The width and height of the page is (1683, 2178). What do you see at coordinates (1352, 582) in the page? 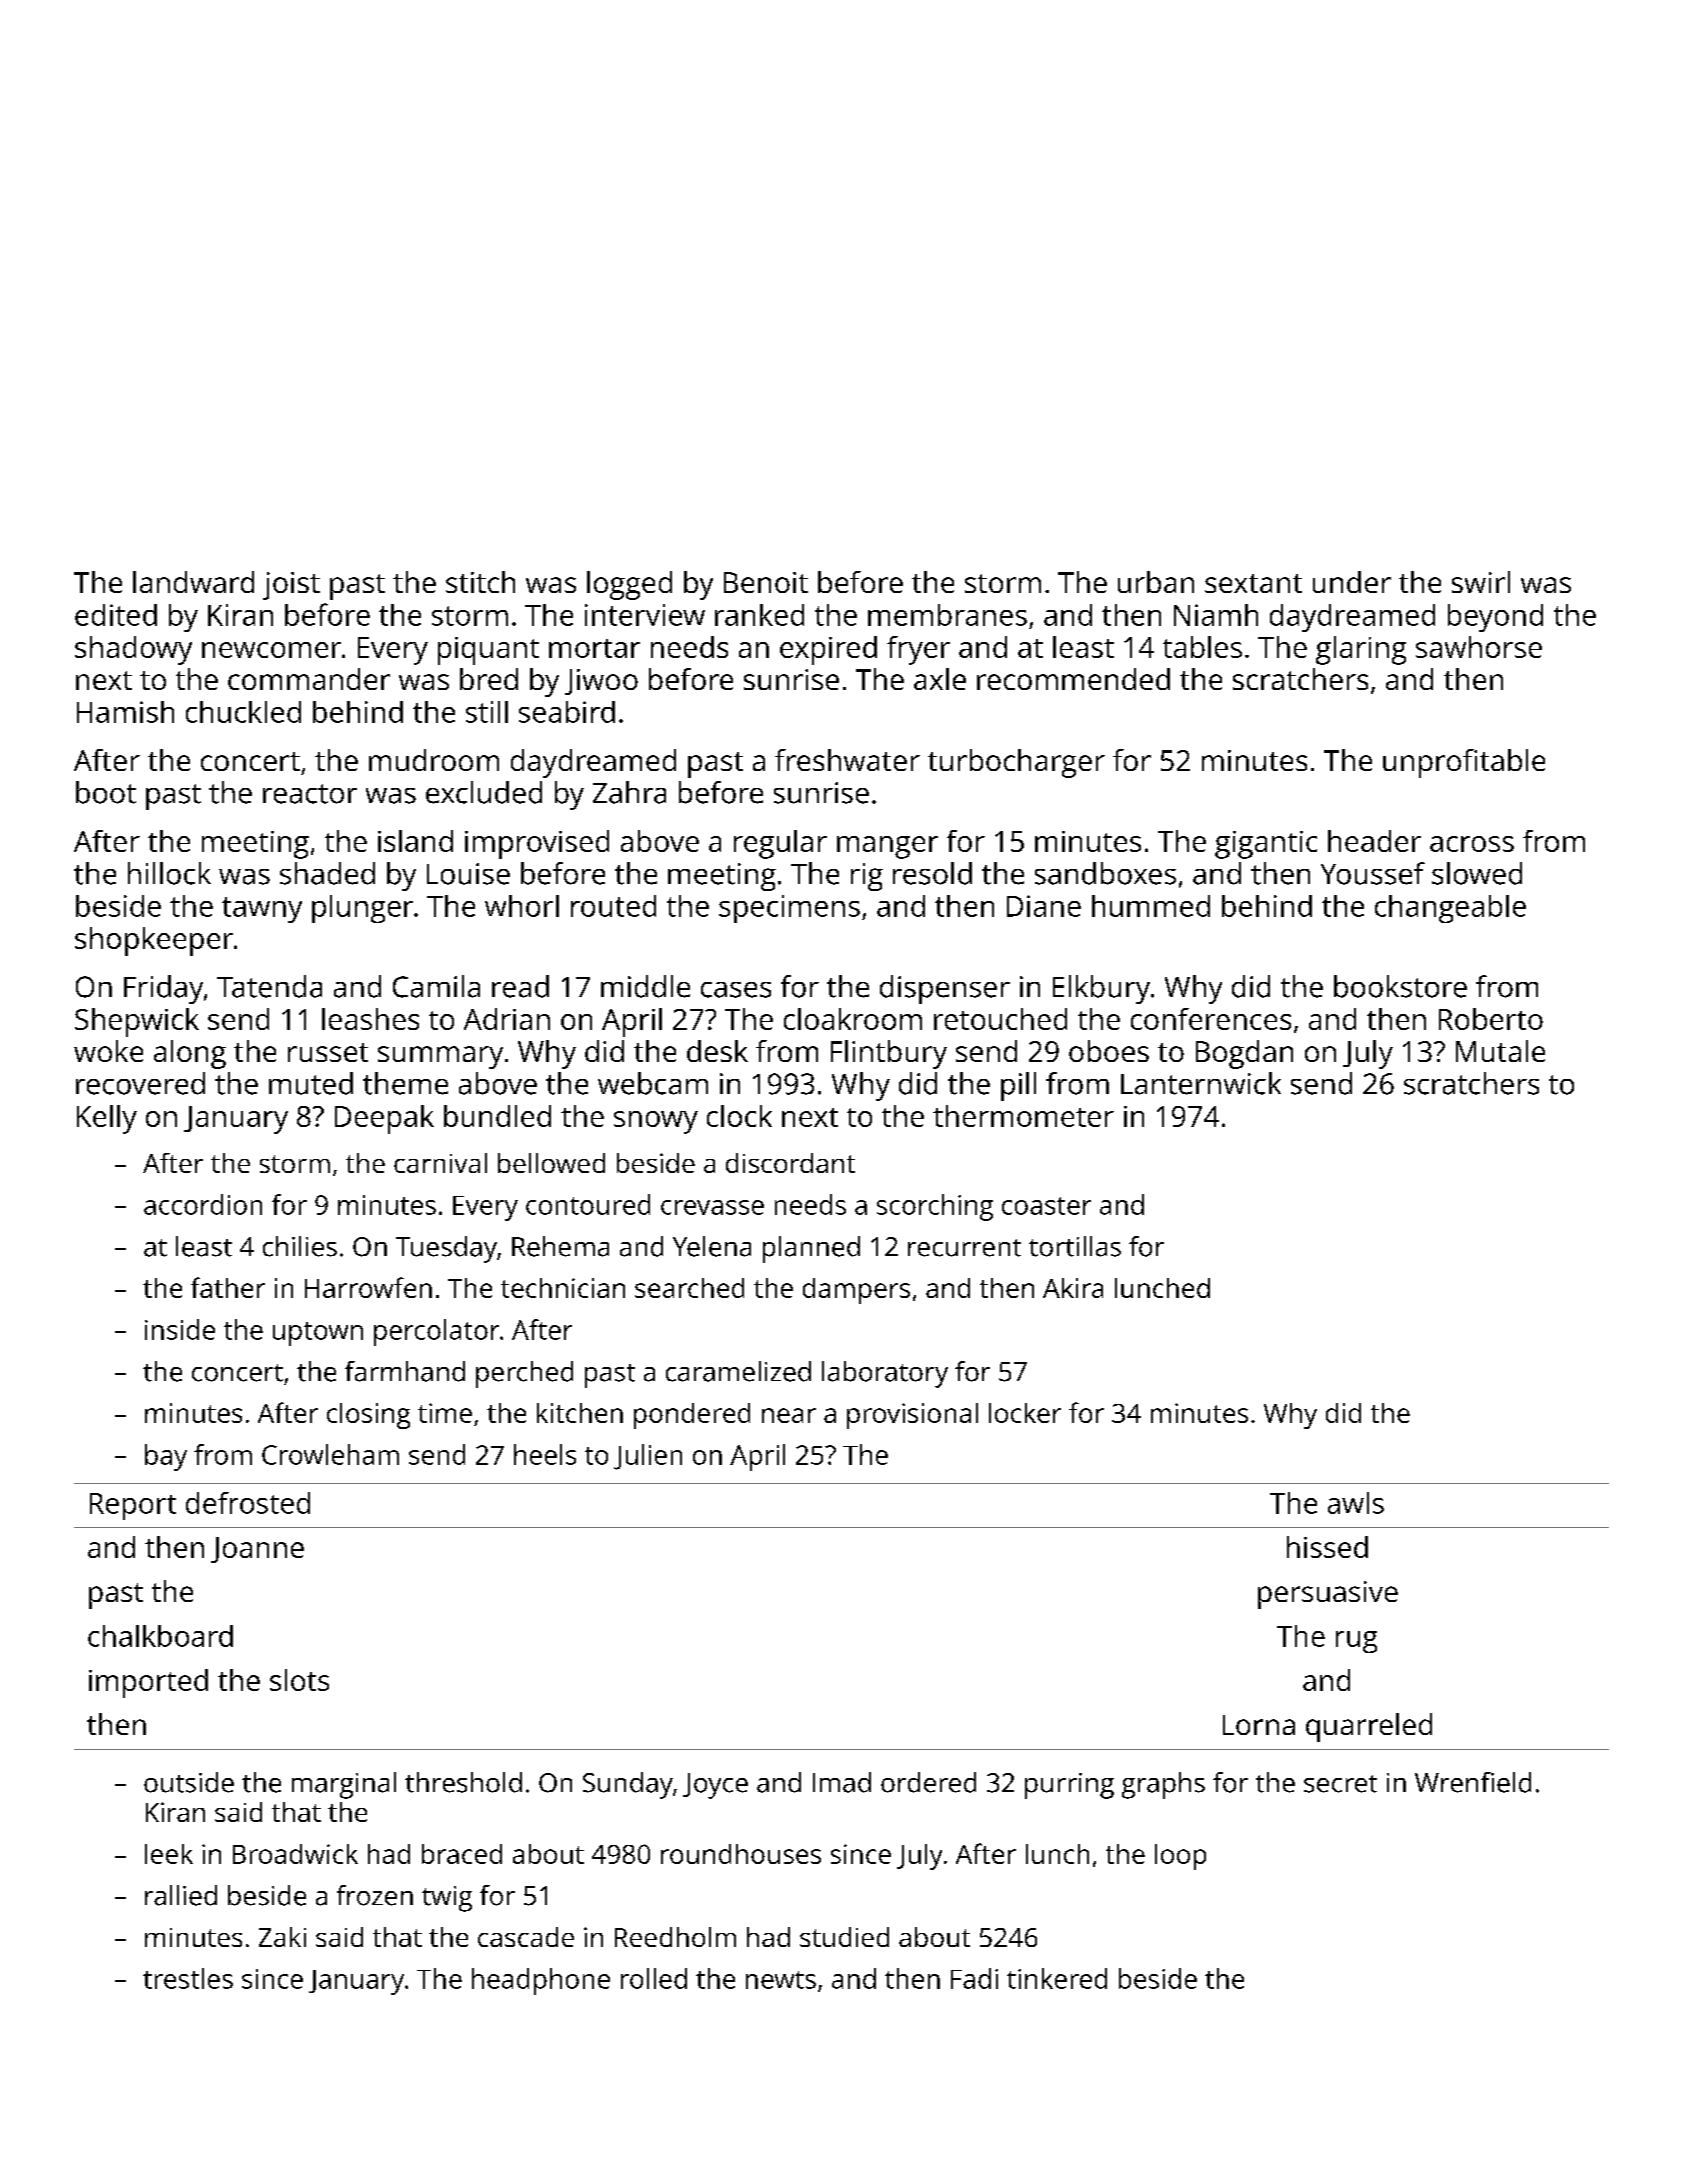
I see `under` at bounding box center [1352, 582].
